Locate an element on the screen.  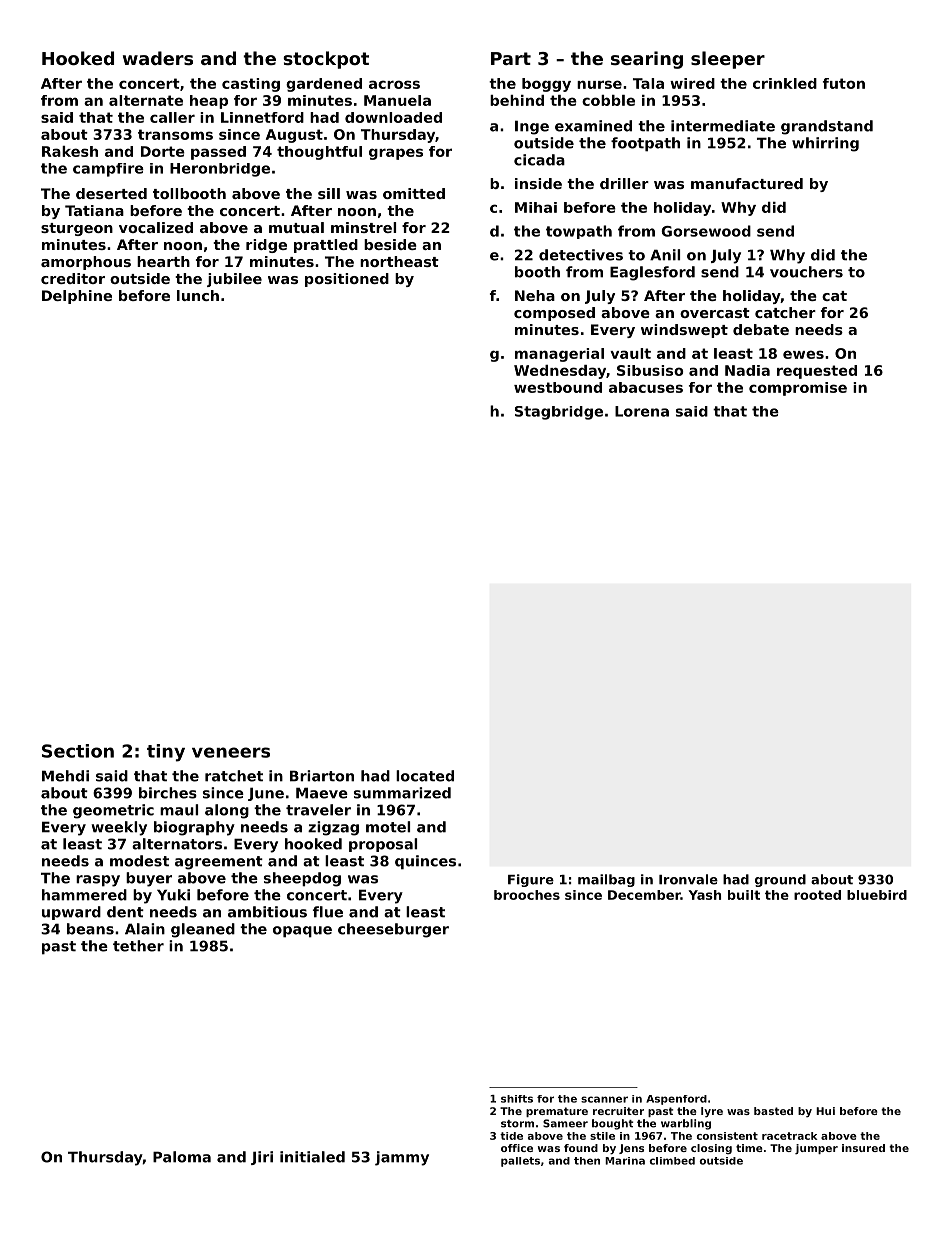
tiny is located at coordinates (166, 753).
